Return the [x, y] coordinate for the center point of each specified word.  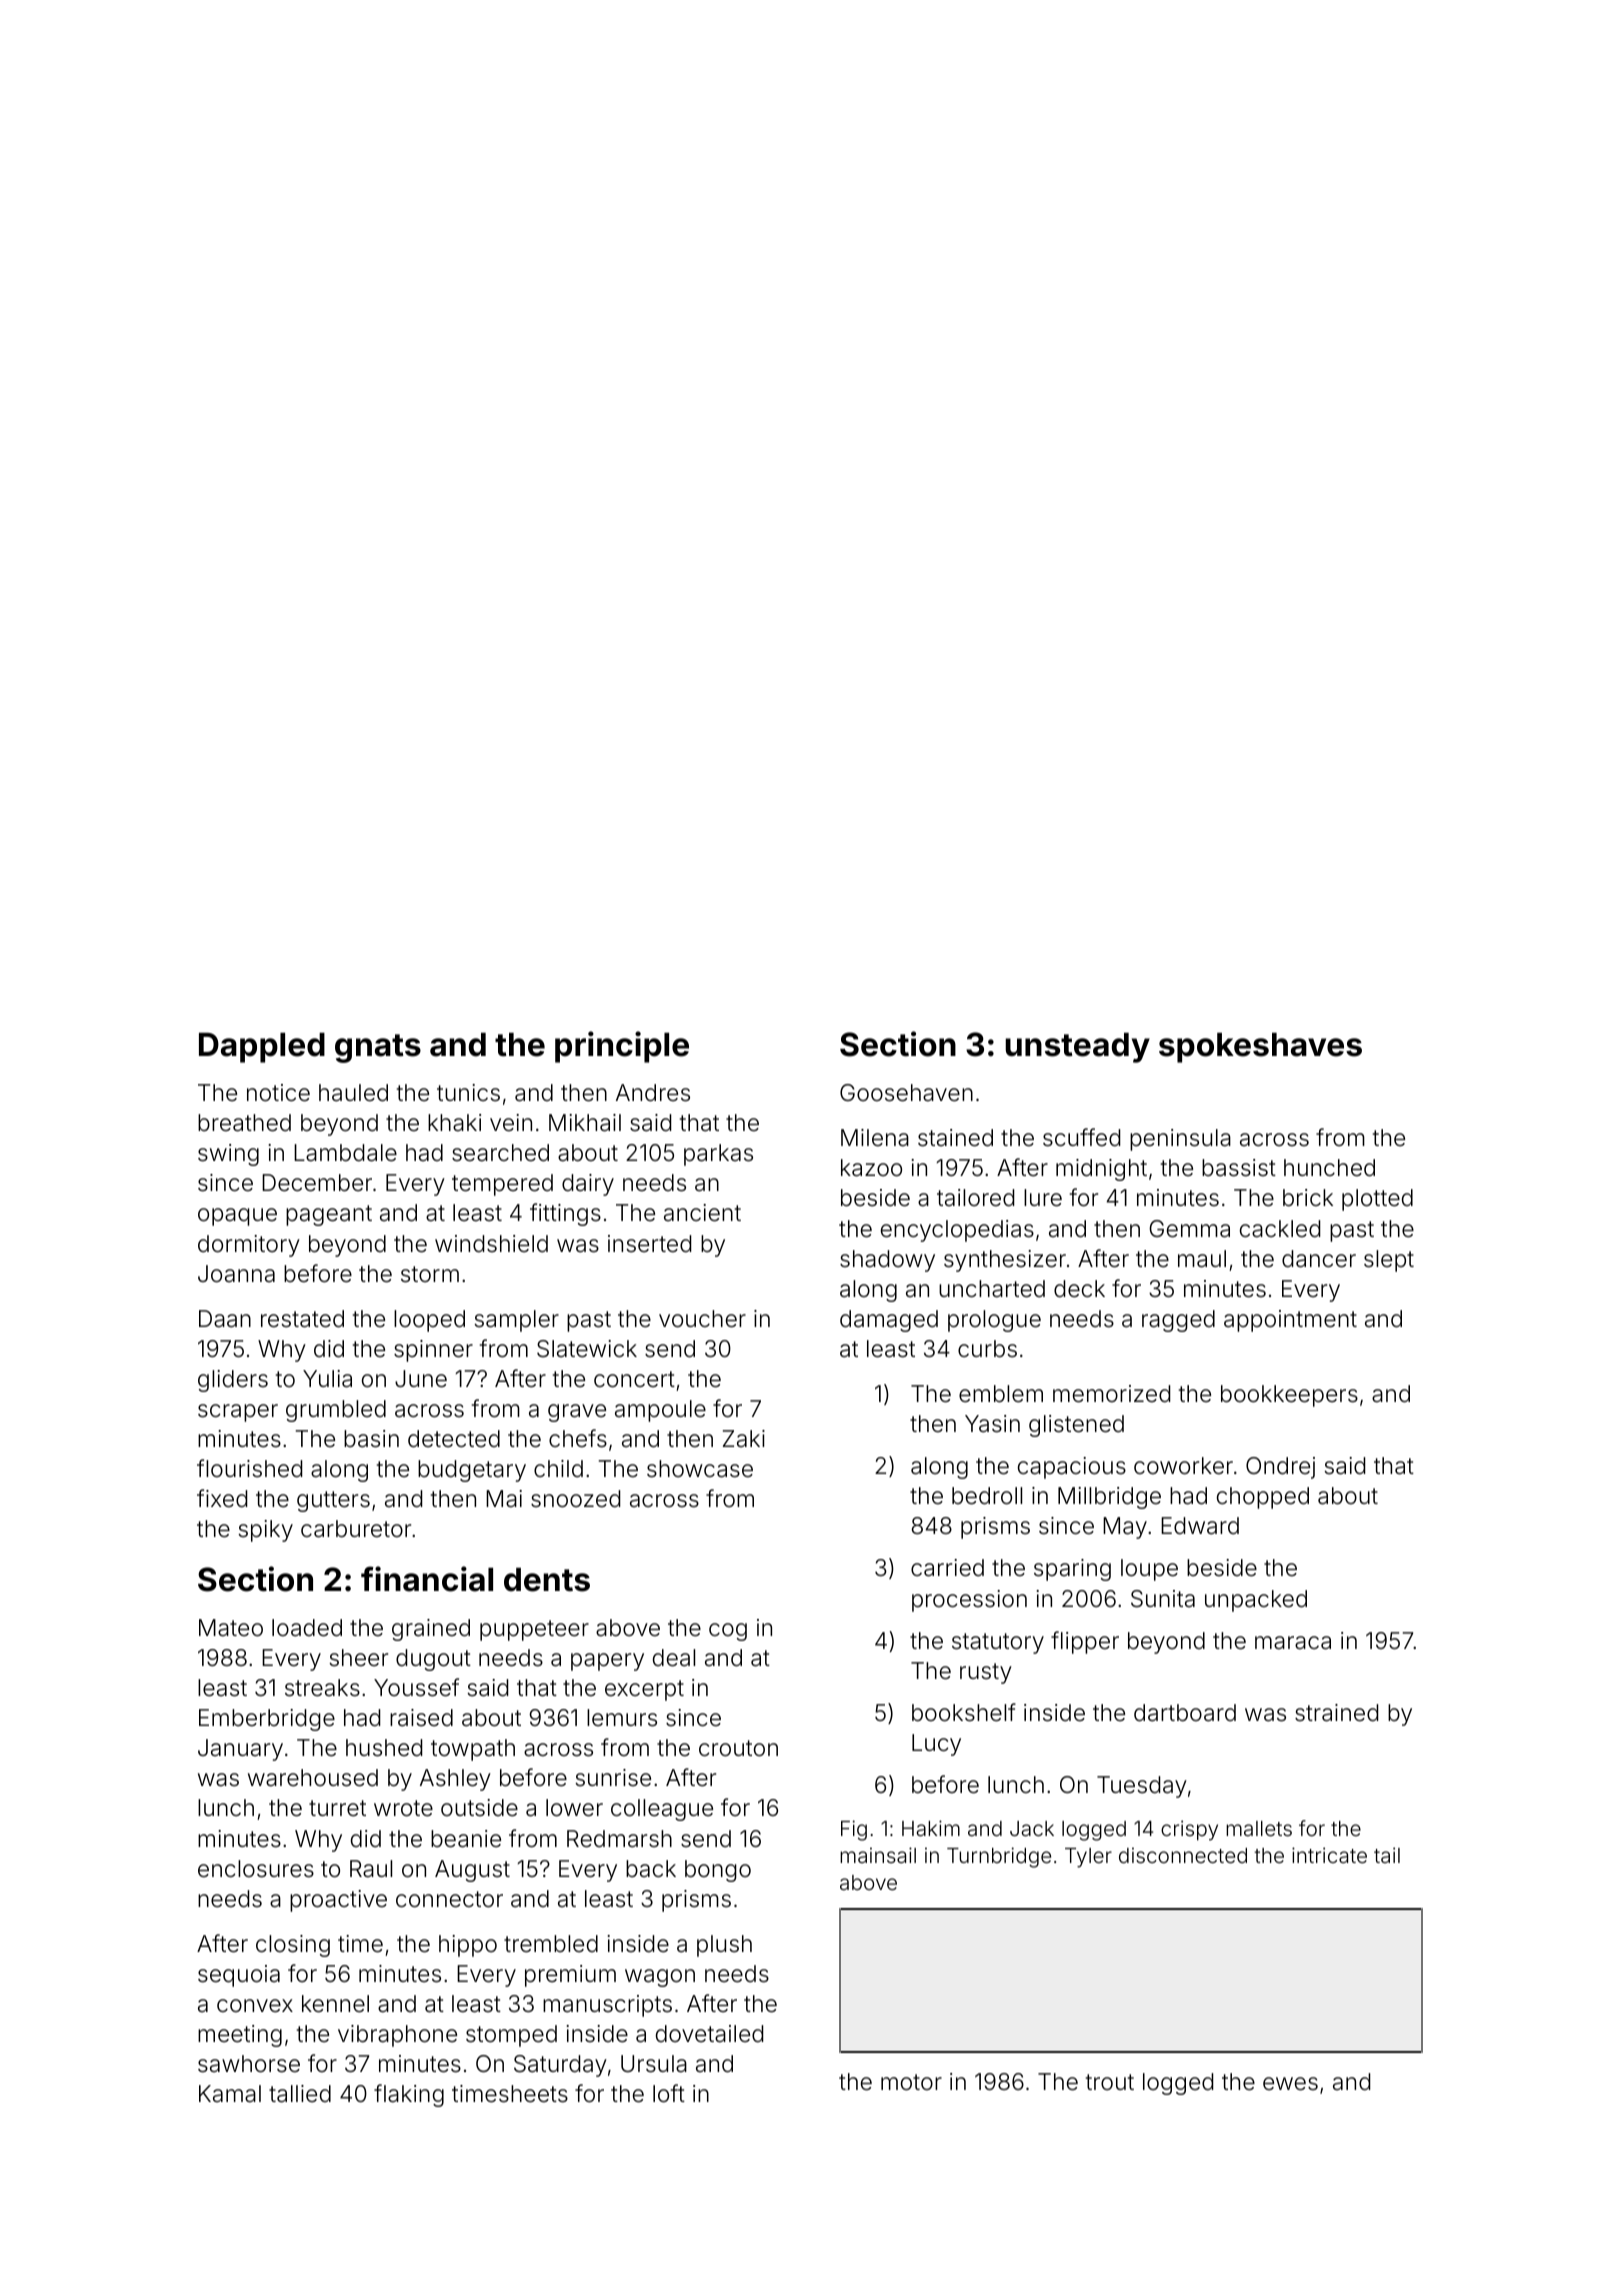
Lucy [936, 1745]
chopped [1263, 1498]
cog [728, 1632]
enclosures [256, 1869]
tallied [300, 2094]
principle [622, 1047]
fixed [222, 1498]
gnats [378, 1048]
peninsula [1180, 1140]
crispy [1189, 1830]
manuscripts [607, 2006]
